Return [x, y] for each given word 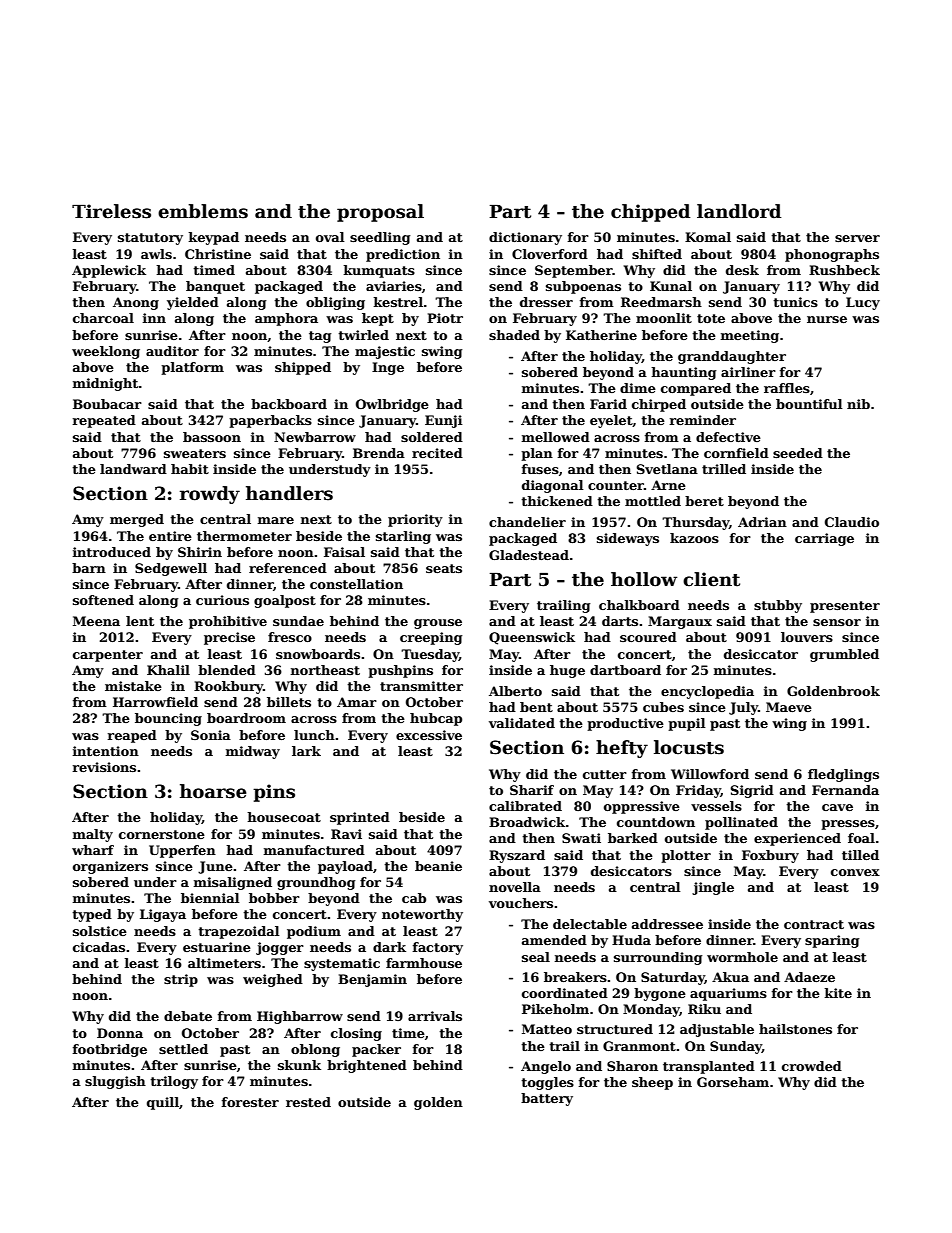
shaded [514, 335]
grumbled [844, 655]
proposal [380, 213]
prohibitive [228, 622]
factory [438, 948]
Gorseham [733, 1082]
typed [92, 915]
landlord [739, 211]
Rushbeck [844, 270]
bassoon [212, 437]
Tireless [111, 211]
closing [356, 1034]
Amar [357, 702]
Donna [120, 1033]
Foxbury [770, 856]
